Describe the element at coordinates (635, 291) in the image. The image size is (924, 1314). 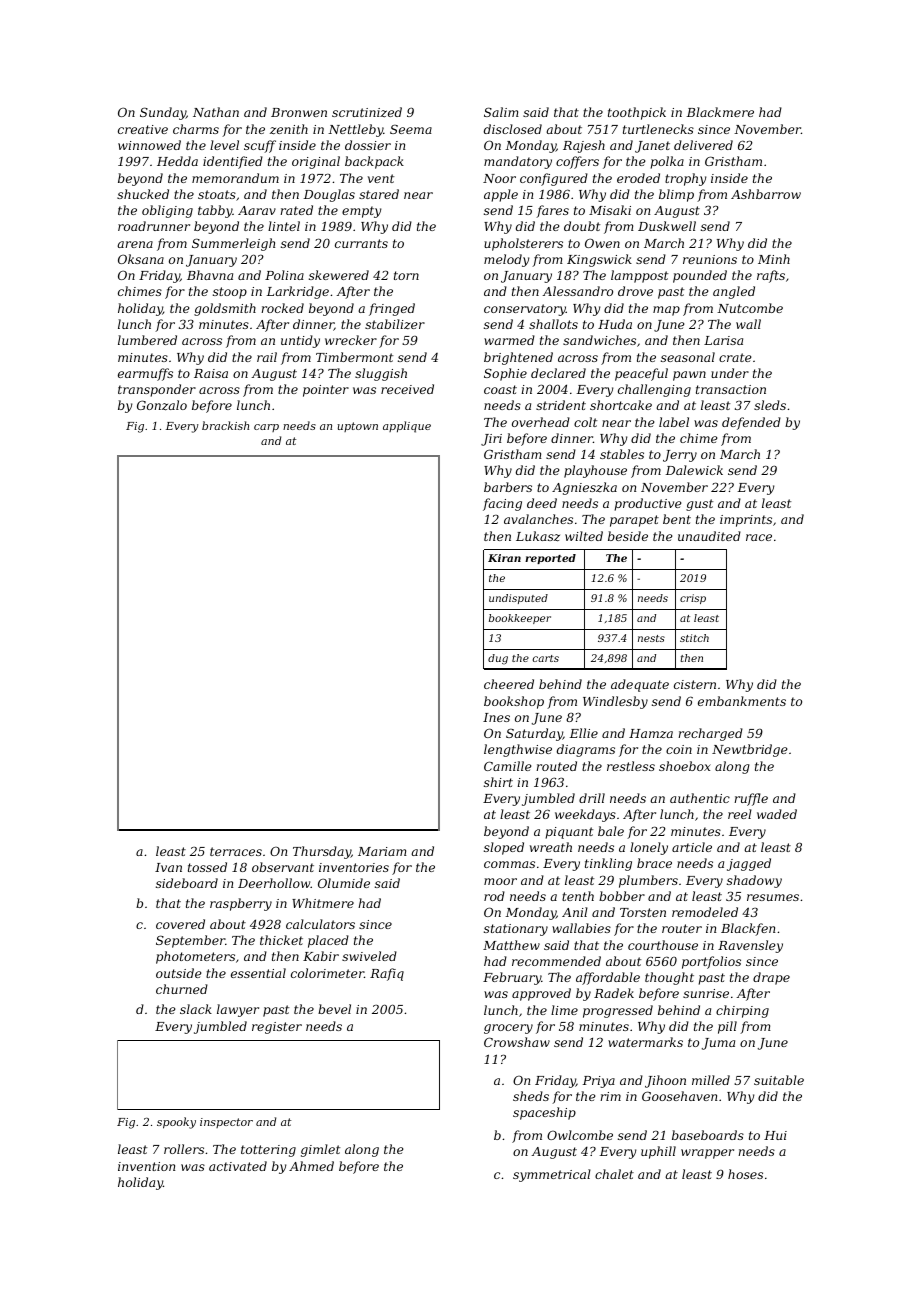
I see `drove` at that location.
